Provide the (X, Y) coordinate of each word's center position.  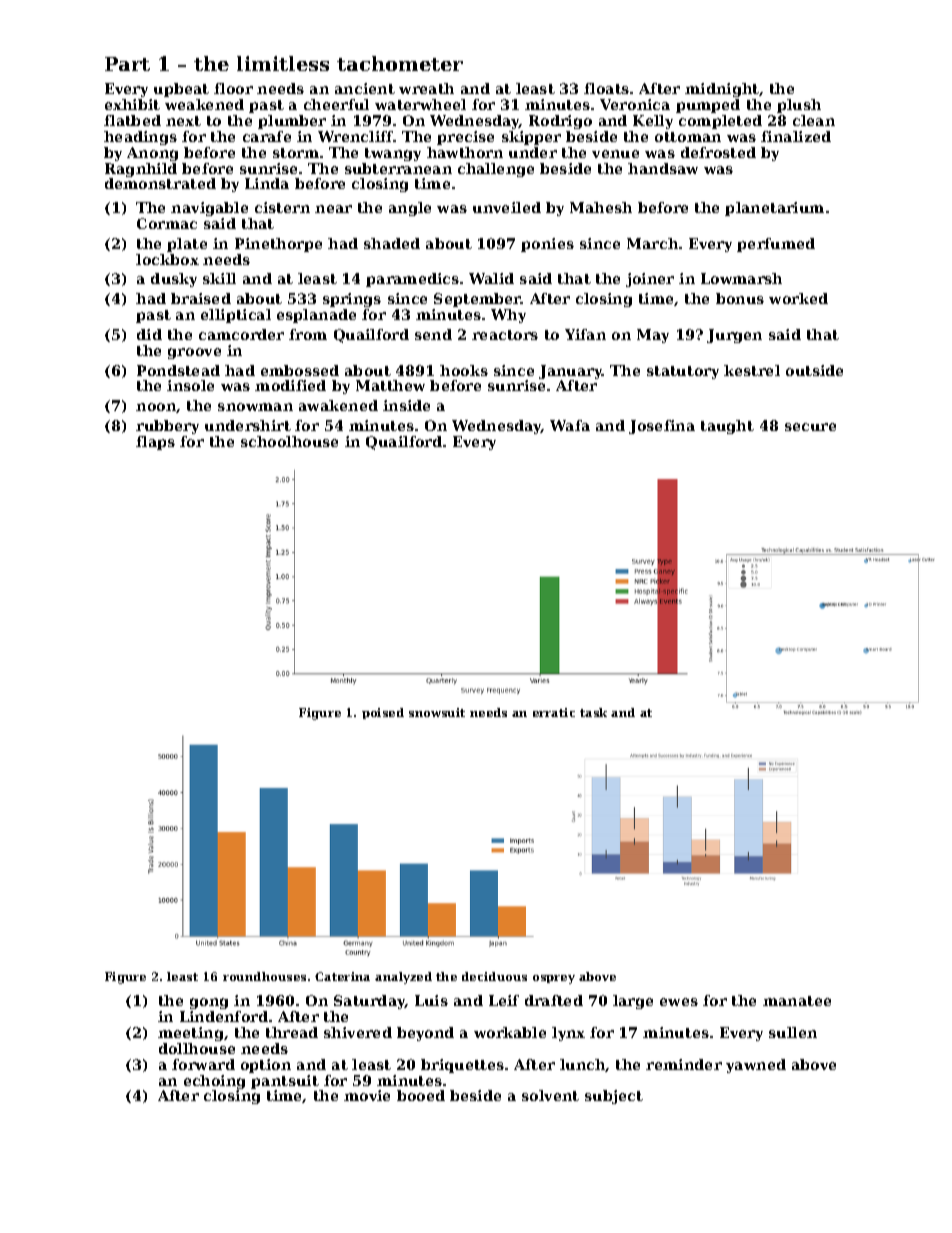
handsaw (663, 168)
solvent (550, 1095)
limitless (283, 63)
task (593, 712)
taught (727, 427)
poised (383, 713)
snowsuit (437, 712)
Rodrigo (560, 122)
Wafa (570, 425)
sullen (793, 1032)
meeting (190, 1034)
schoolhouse (289, 441)
